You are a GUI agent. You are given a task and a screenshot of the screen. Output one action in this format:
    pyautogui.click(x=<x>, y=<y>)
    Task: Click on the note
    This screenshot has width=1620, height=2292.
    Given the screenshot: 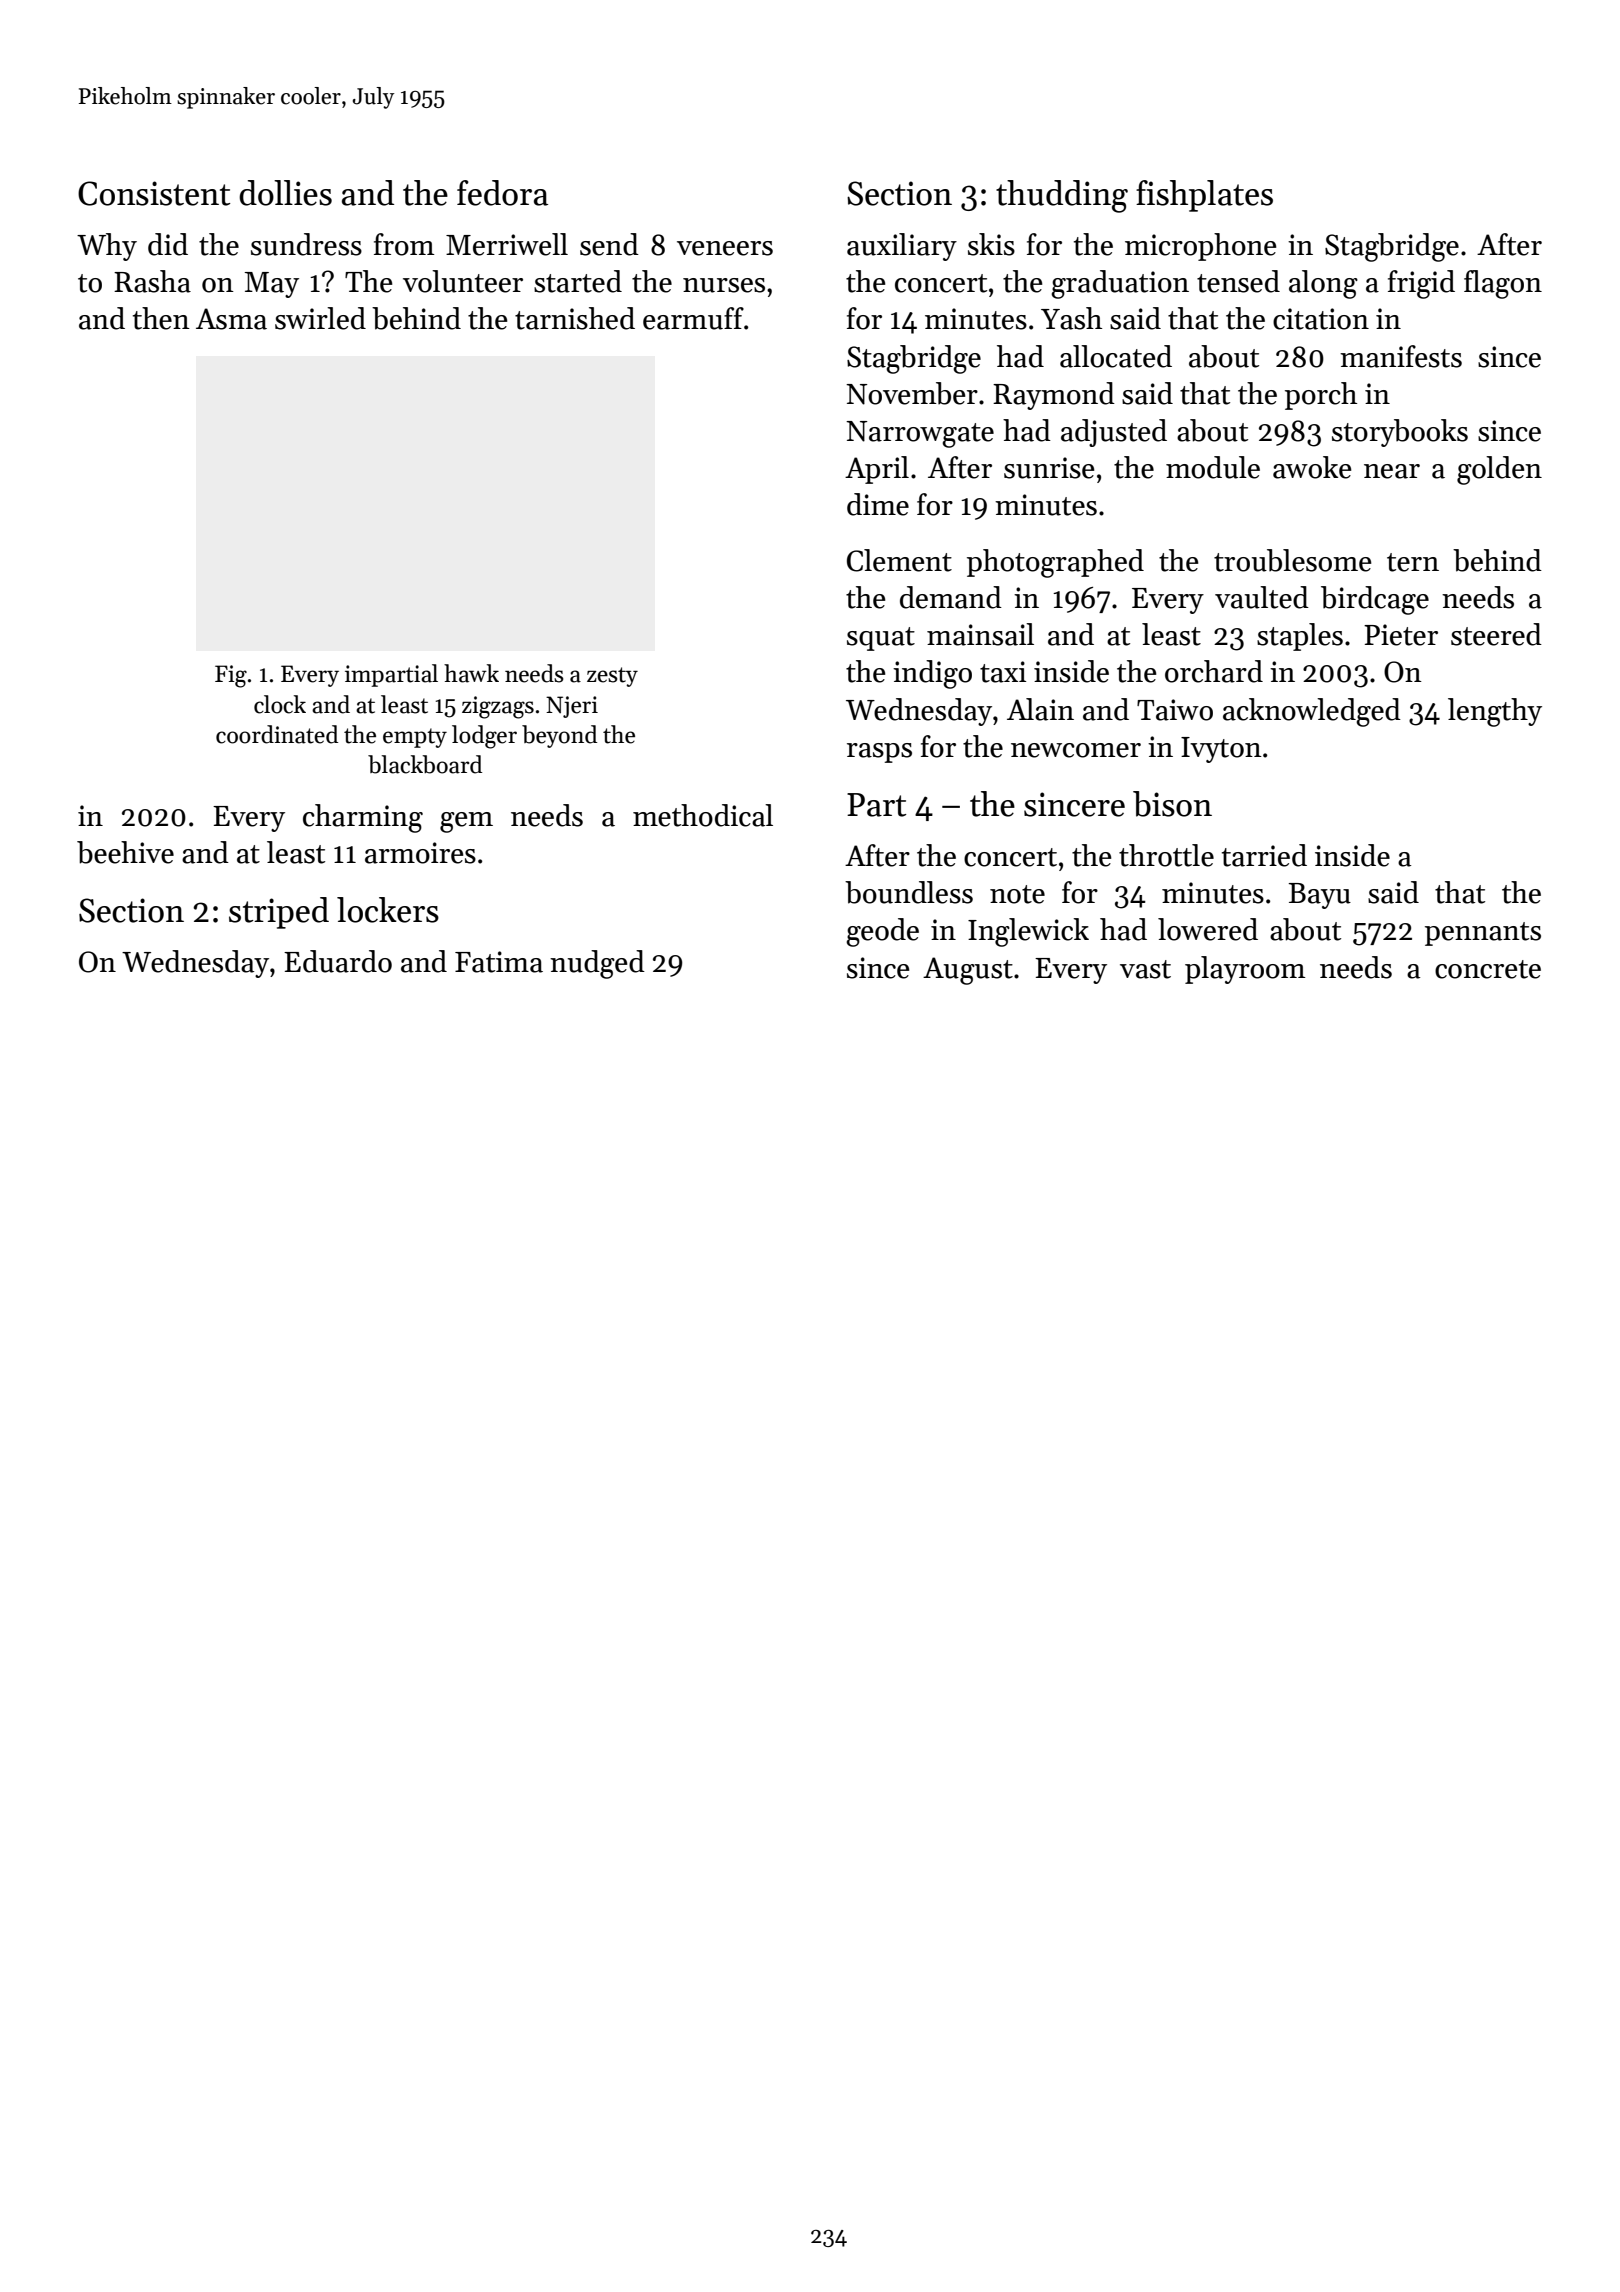 What is the action you would take?
    pyautogui.click(x=1017, y=894)
